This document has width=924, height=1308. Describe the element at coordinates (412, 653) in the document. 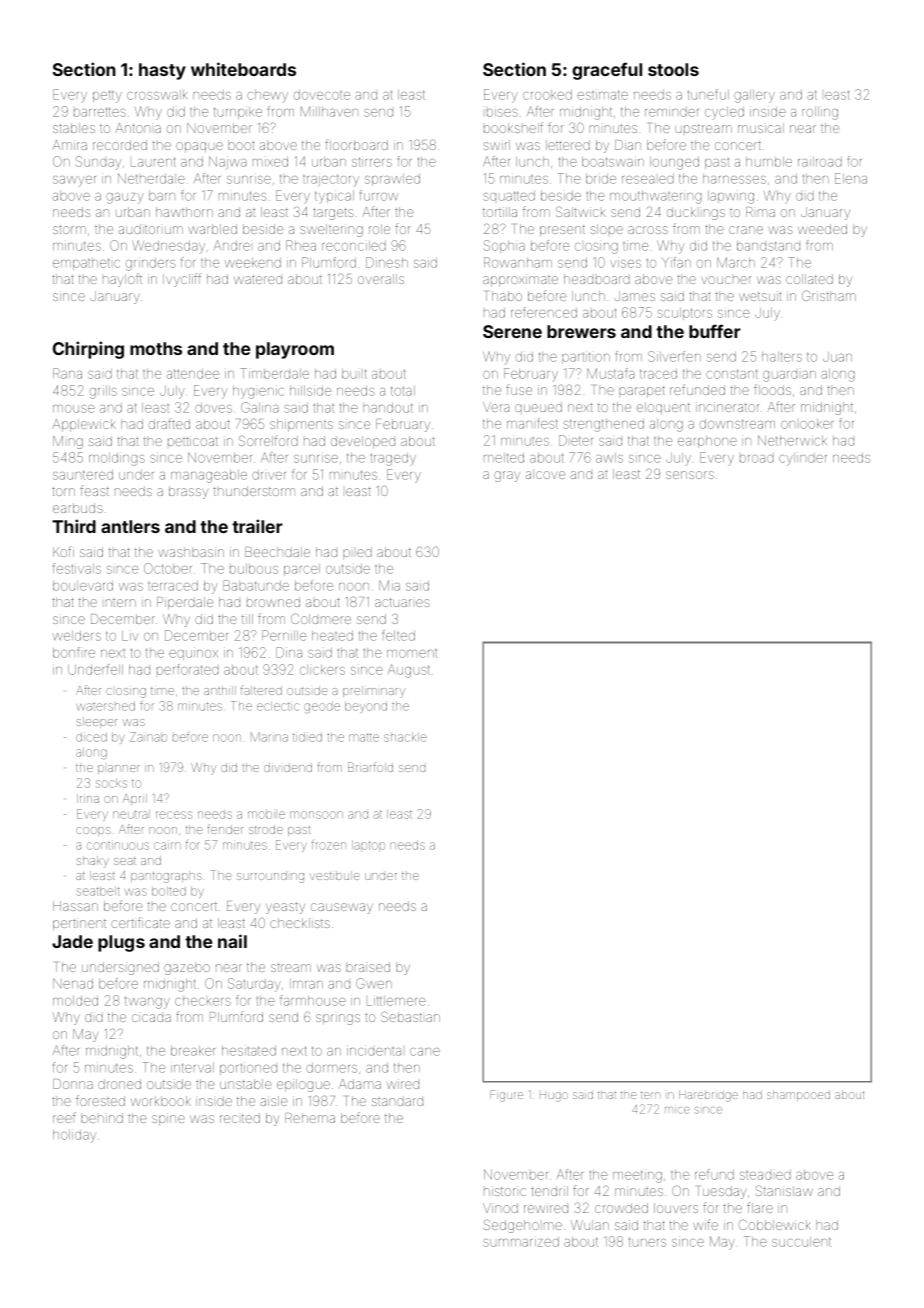

I see `moment` at that location.
